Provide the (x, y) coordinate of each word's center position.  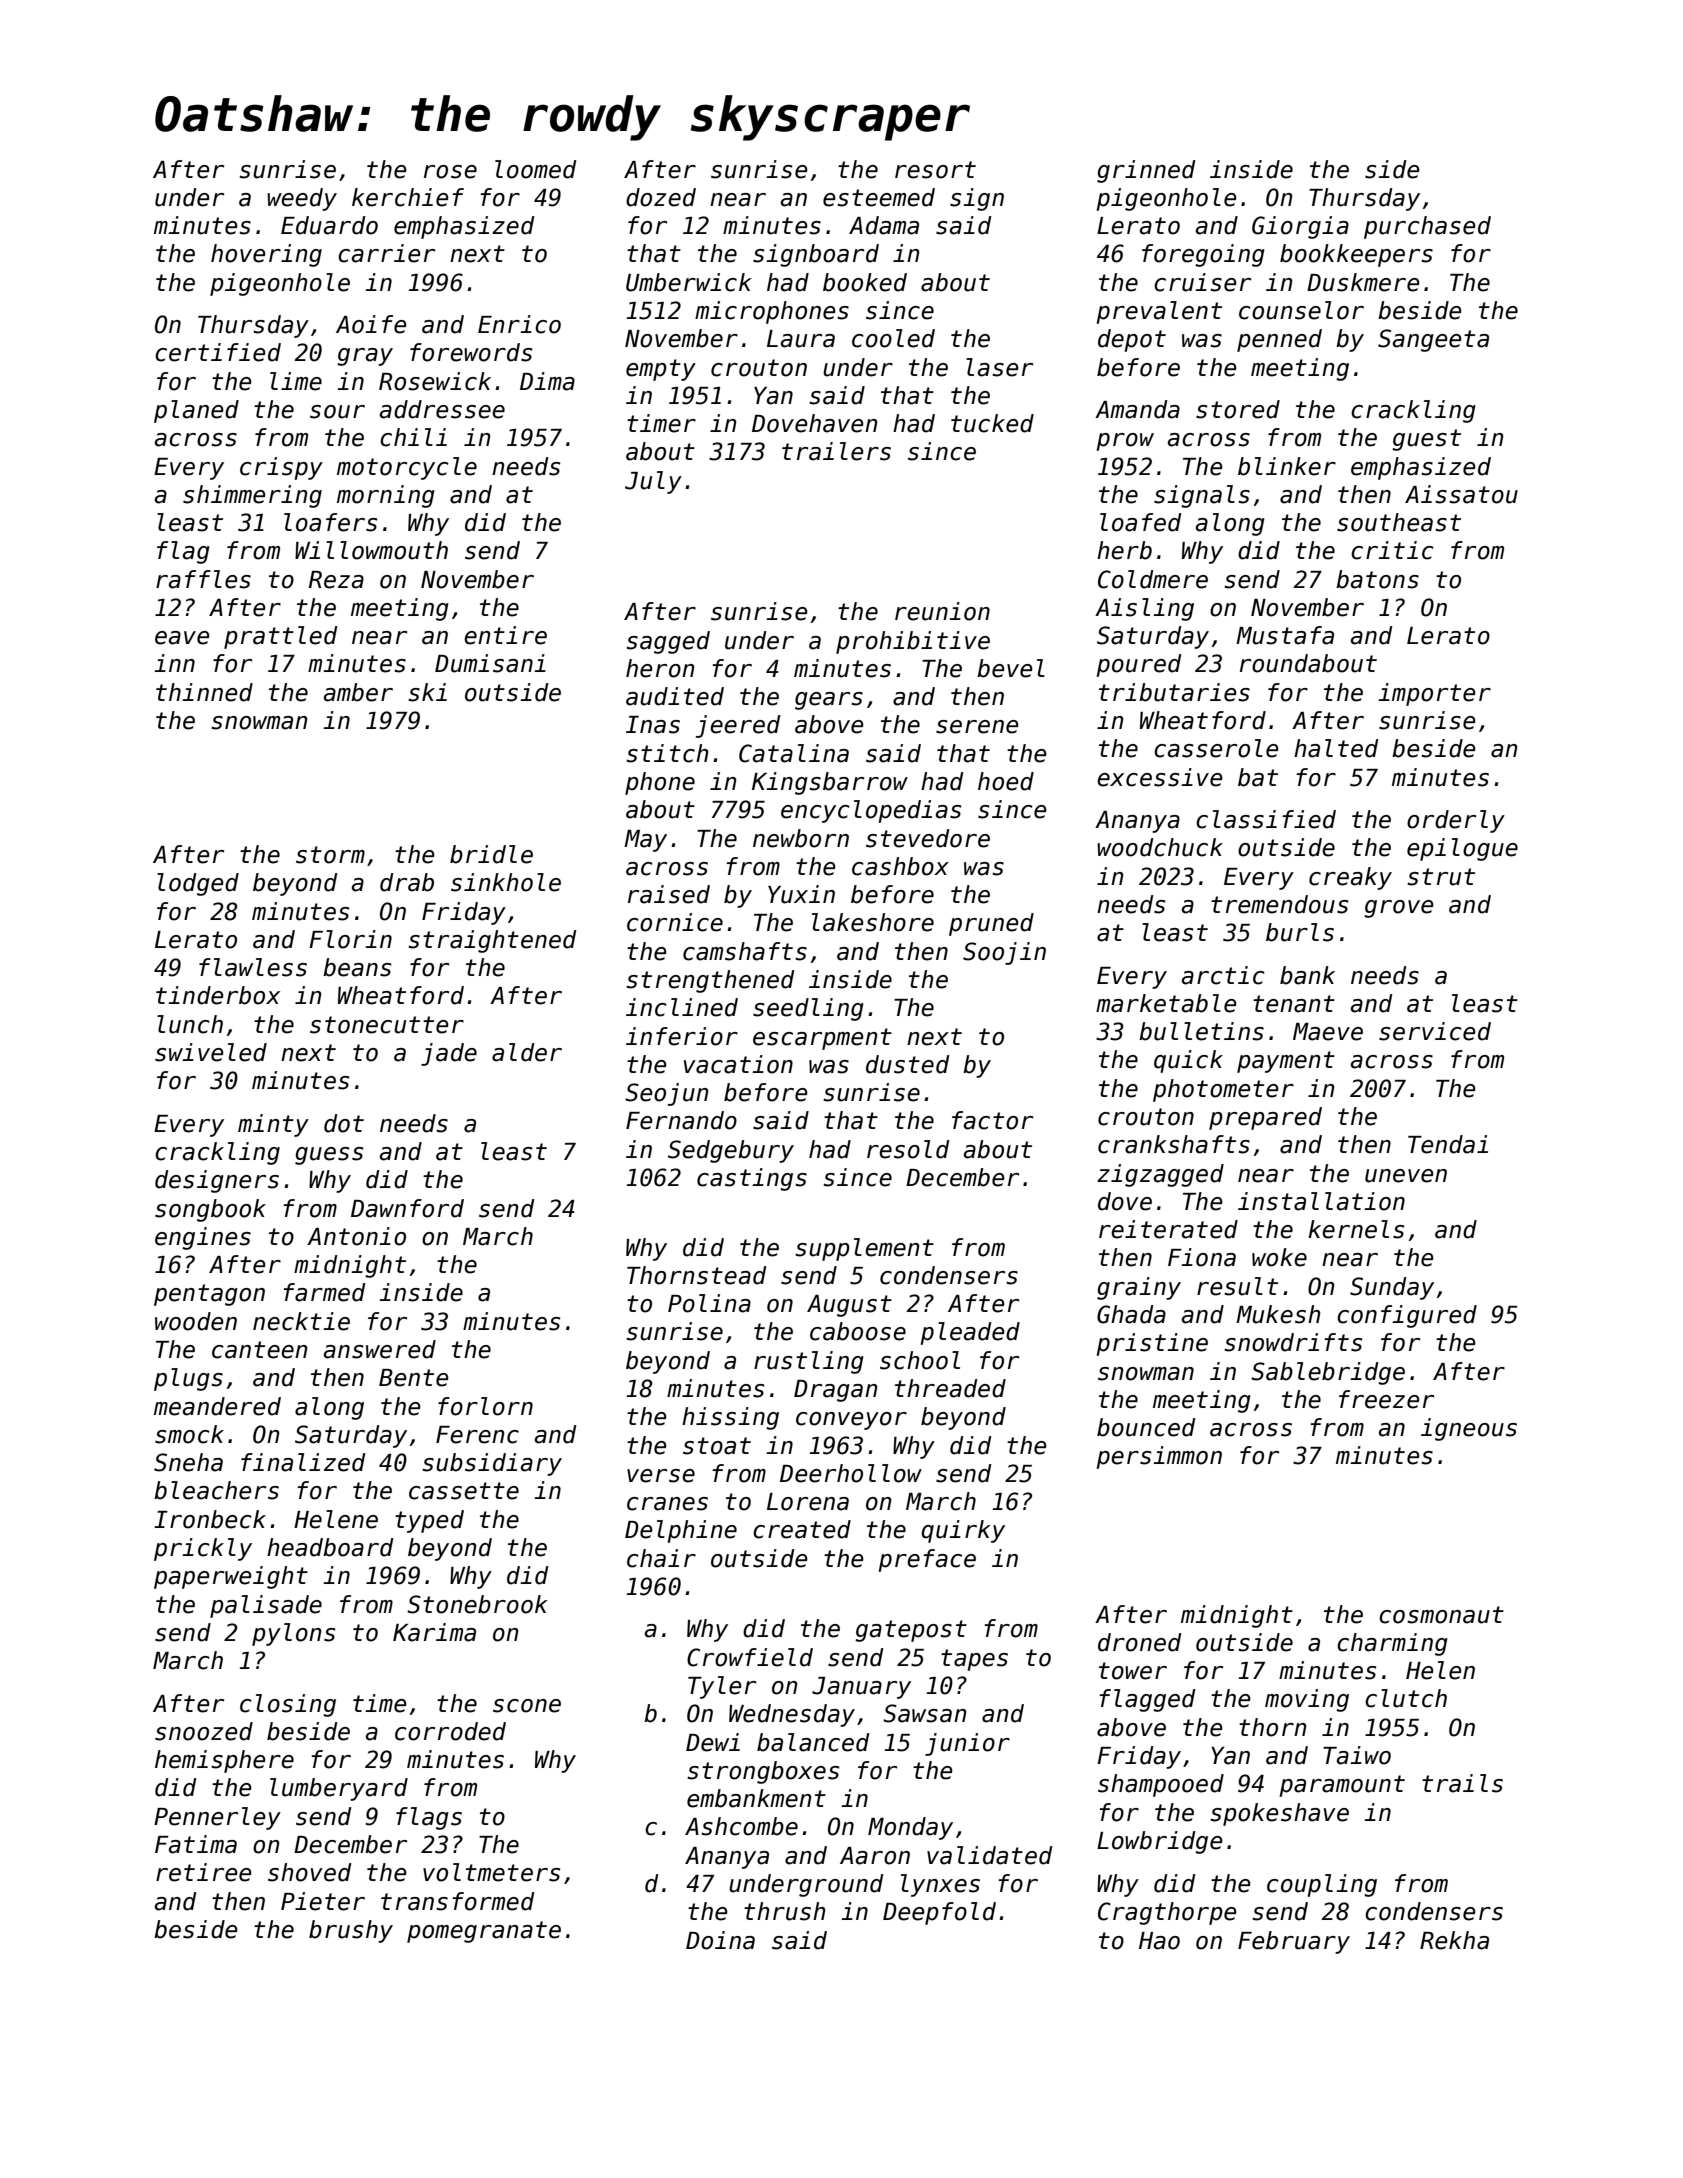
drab (407, 882)
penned (1279, 340)
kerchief (408, 197)
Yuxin (801, 894)
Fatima (196, 1844)
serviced (1435, 1031)
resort (935, 170)
